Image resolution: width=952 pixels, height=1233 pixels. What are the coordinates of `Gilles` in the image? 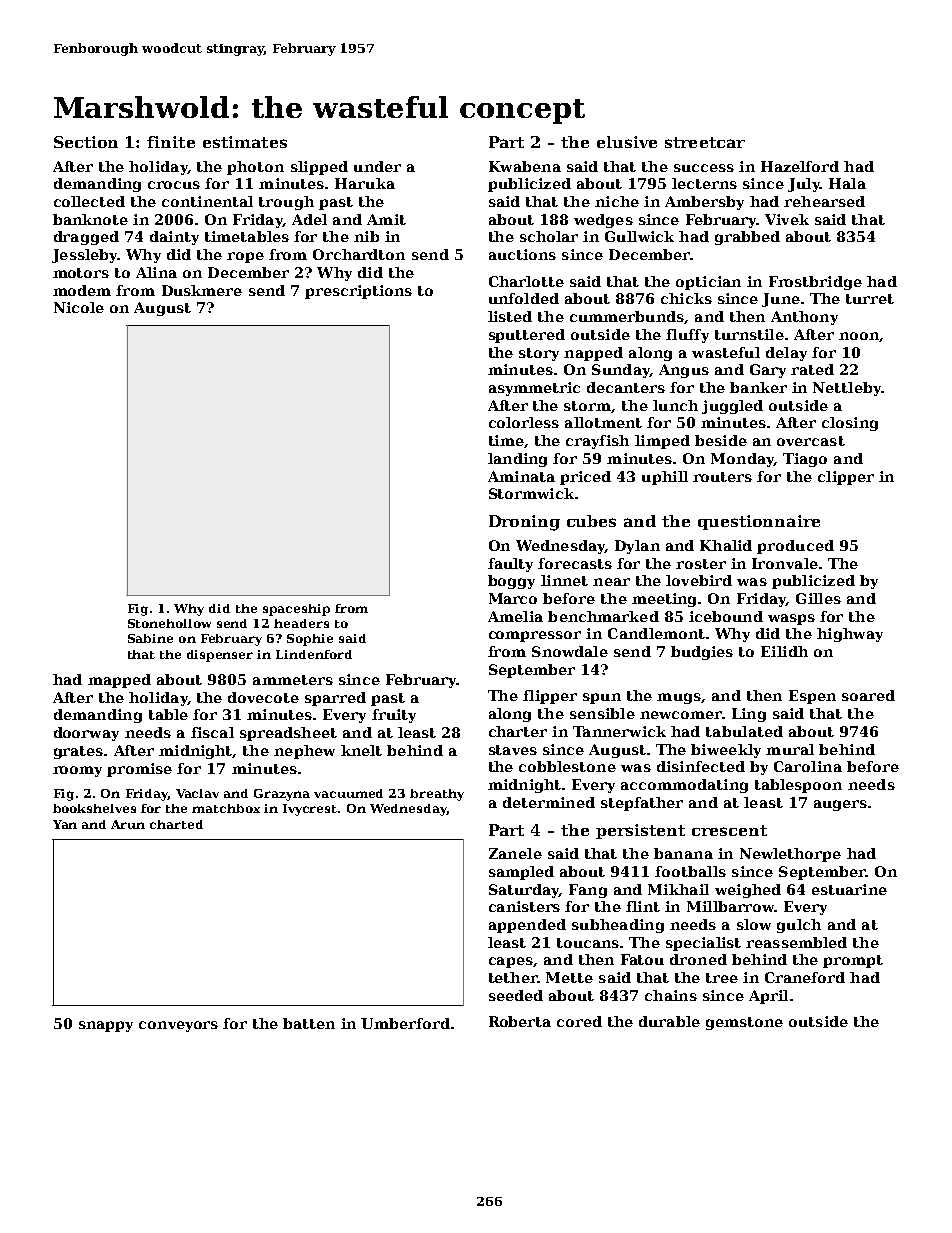 It's located at (818, 598).
